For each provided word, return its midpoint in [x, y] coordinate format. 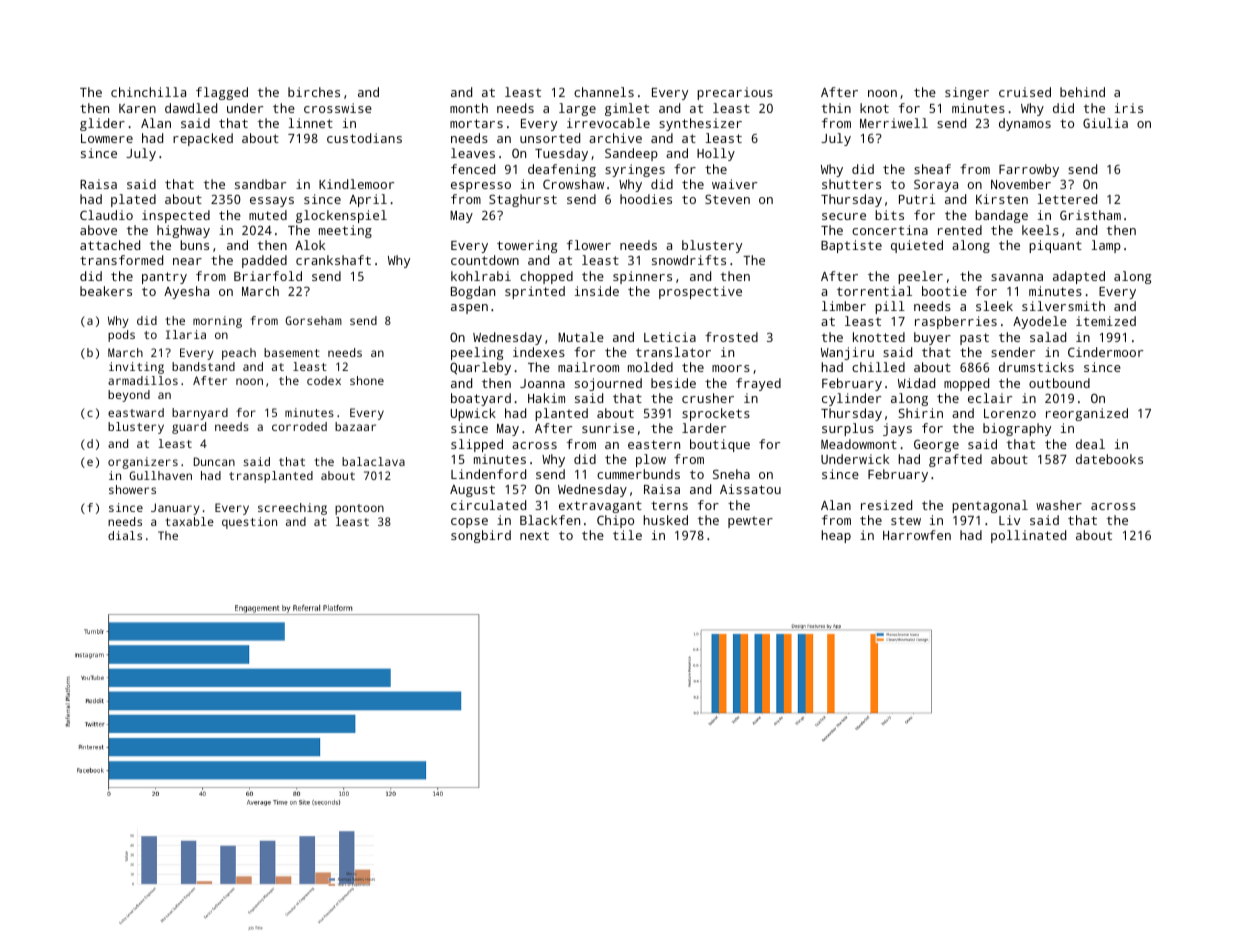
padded [264, 261]
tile [627, 535]
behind [1082, 92]
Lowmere [107, 138]
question [249, 523]
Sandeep [631, 154]
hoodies [646, 199]
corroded [299, 426]
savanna [1017, 277]
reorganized [1087, 414]
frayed [758, 384]
